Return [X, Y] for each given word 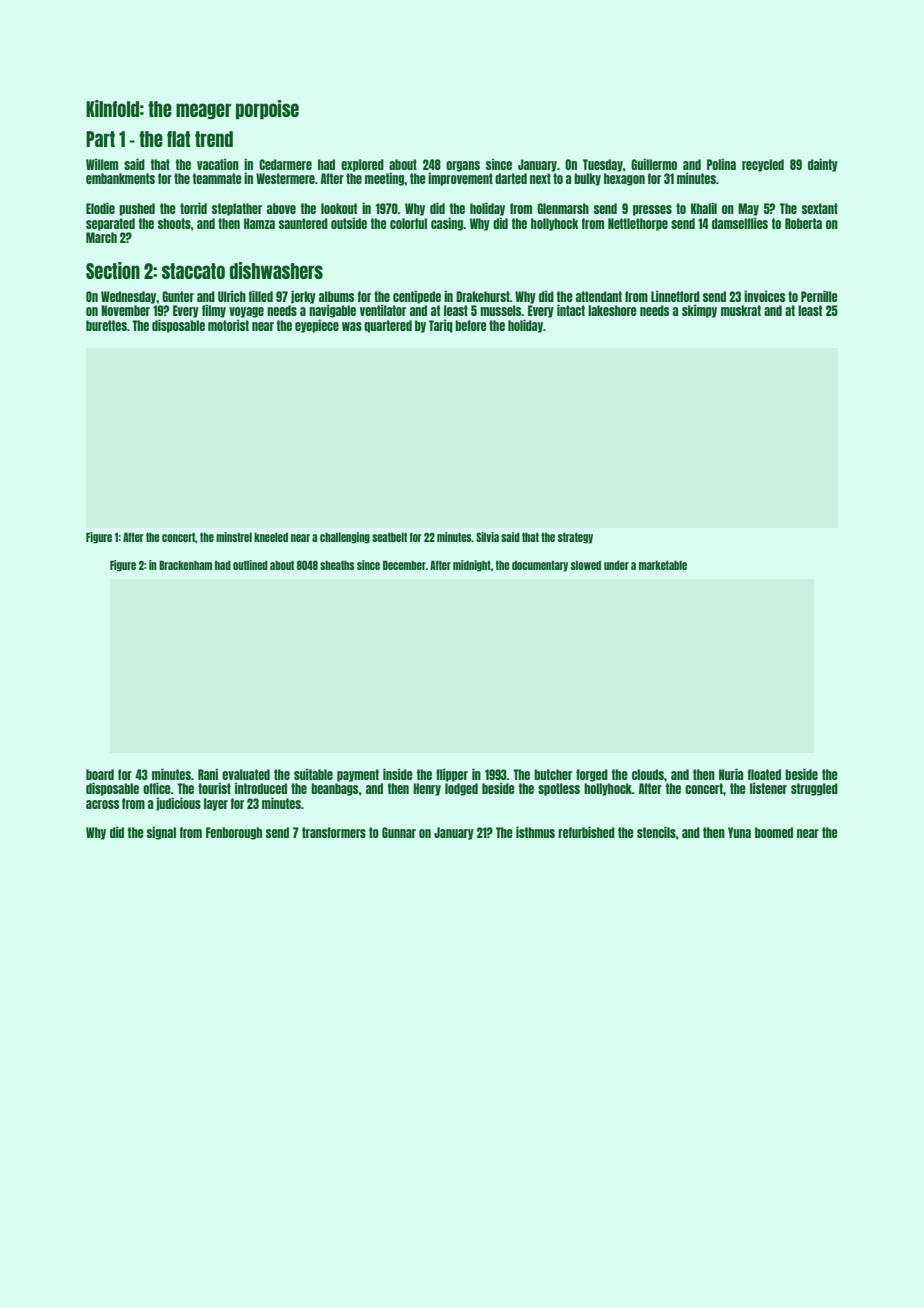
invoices [764, 296]
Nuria [731, 774]
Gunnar [399, 832]
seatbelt [389, 537]
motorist [228, 325]
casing [447, 224]
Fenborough [234, 833]
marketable [663, 565]
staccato [193, 271]
